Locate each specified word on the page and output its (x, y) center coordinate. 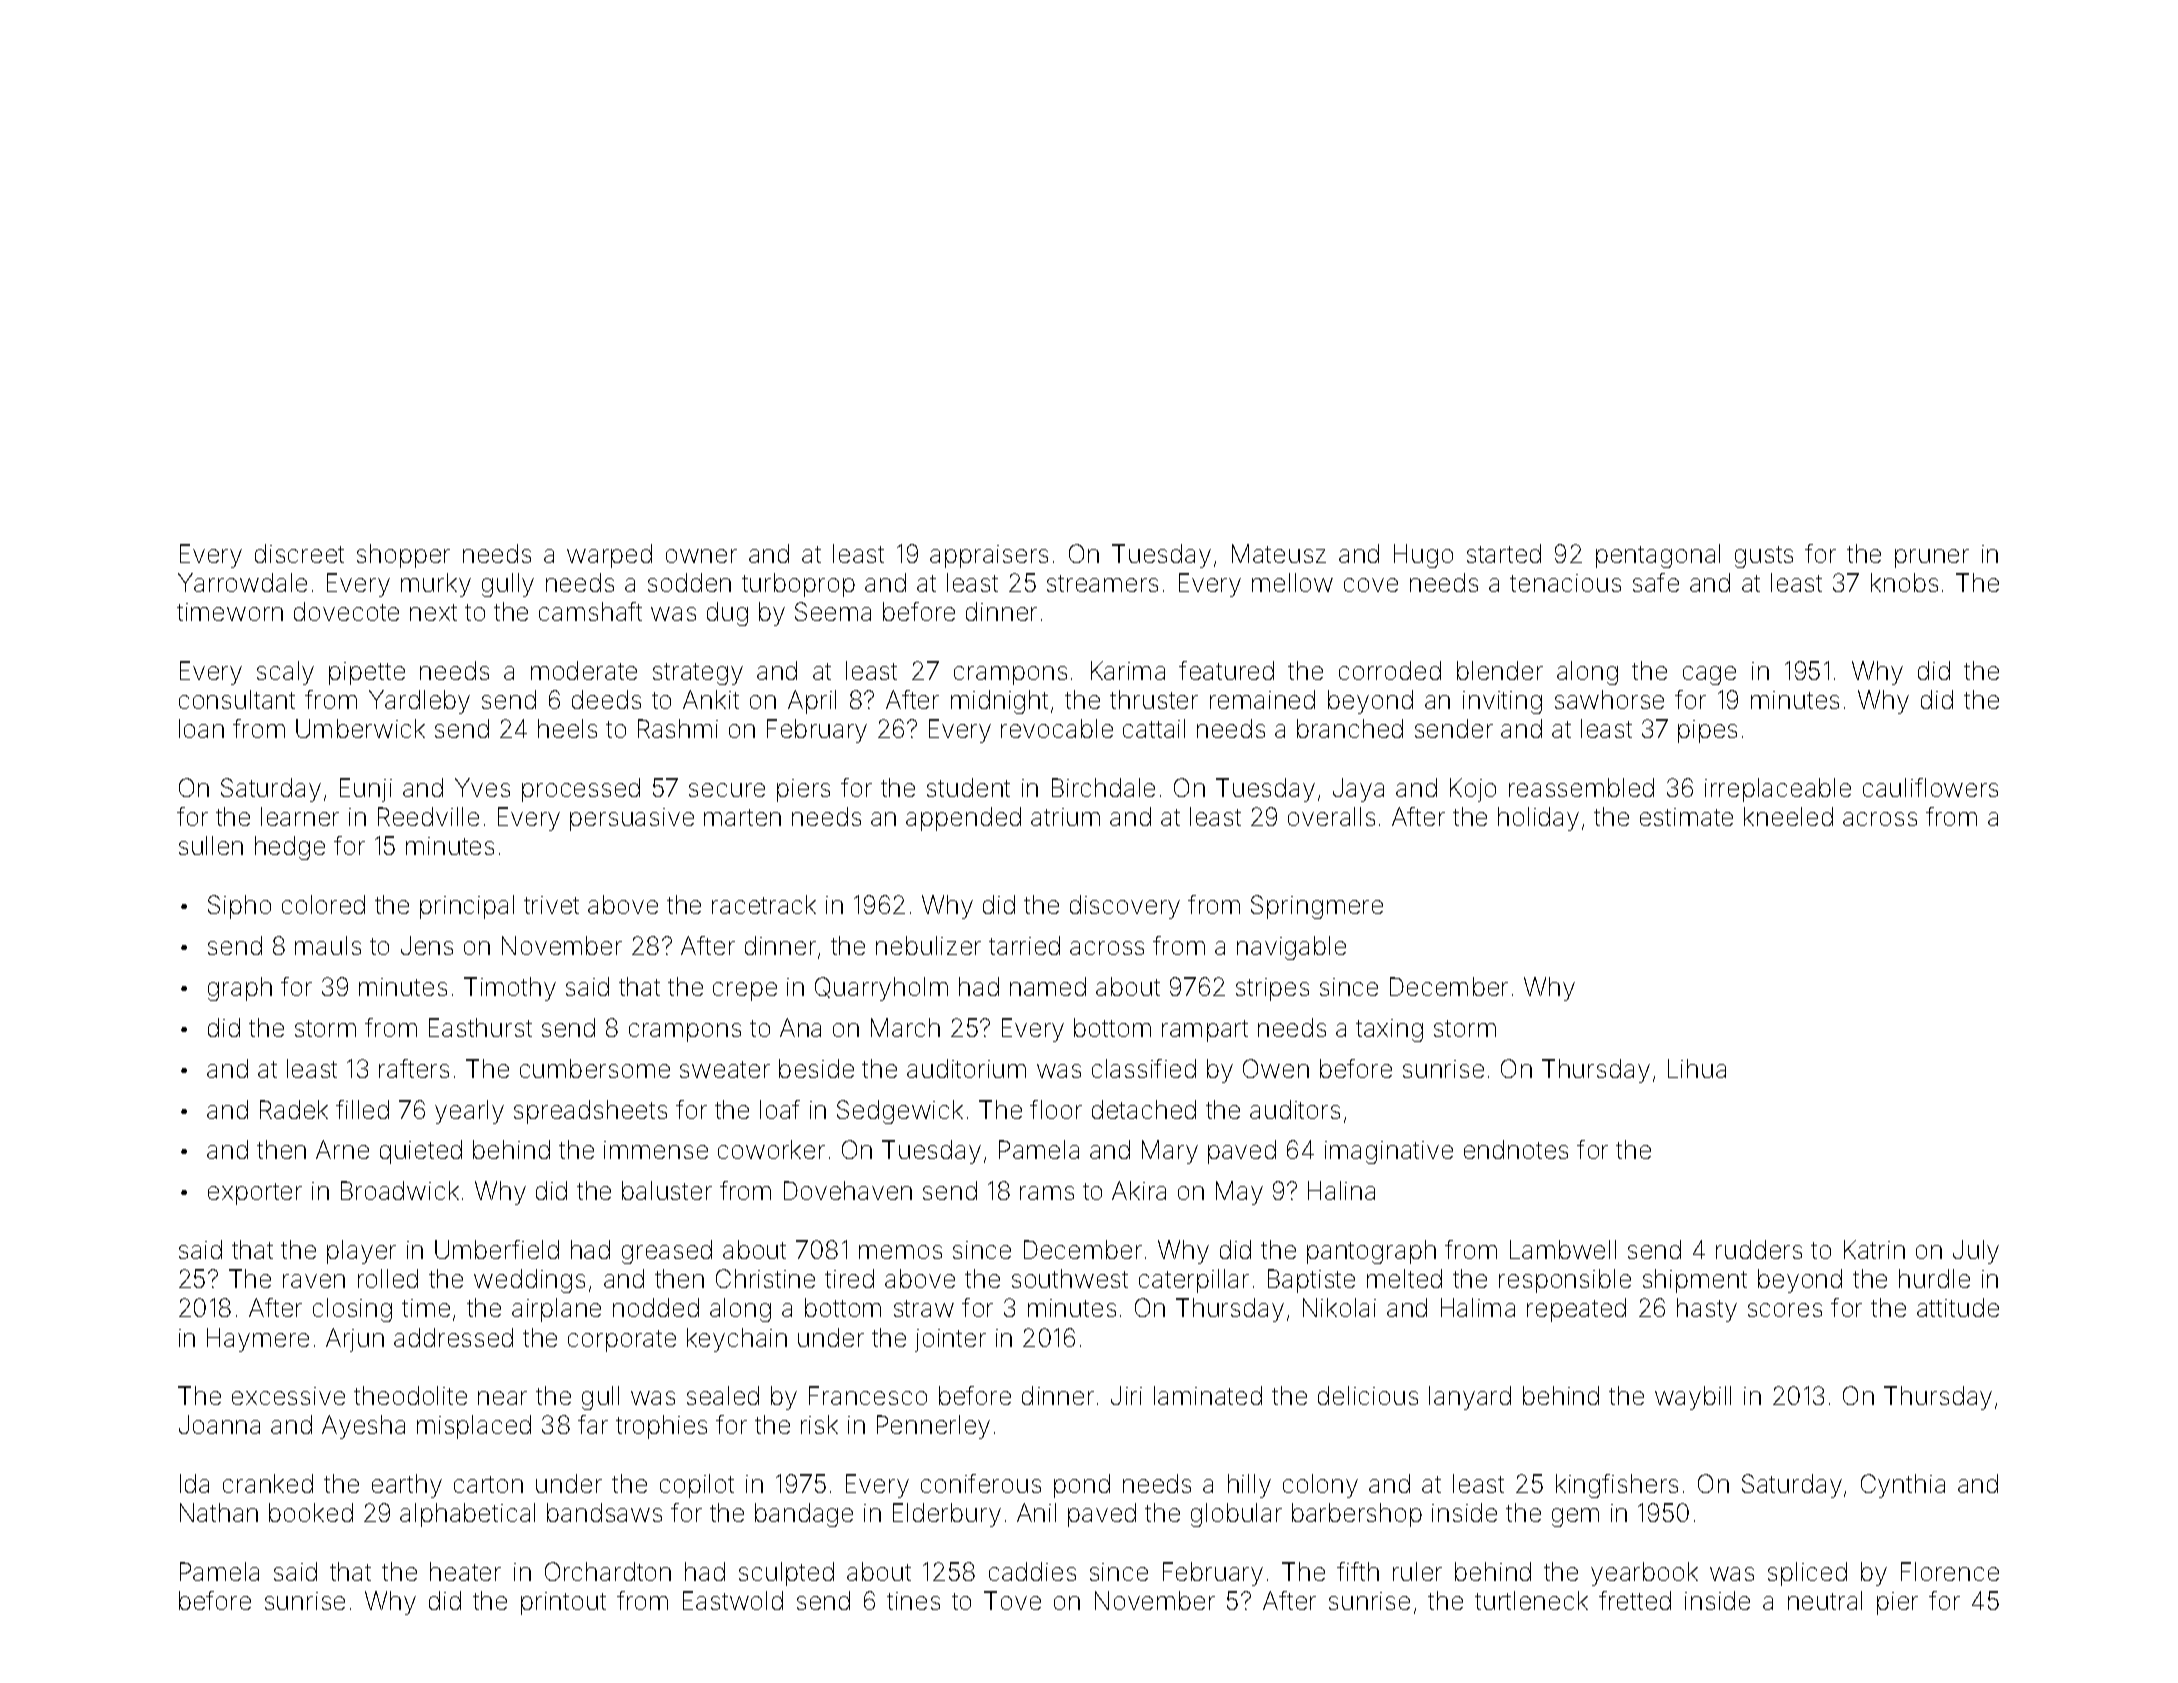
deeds (606, 699)
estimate (1686, 817)
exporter (255, 1194)
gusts (1764, 557)
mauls (328, 945)
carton (488, 1484)
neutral (1825, 1600)
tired (849, 1278)
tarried (1024, 945)
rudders (1759, 1249)
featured (1226, 670)
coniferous (981, 1483)
